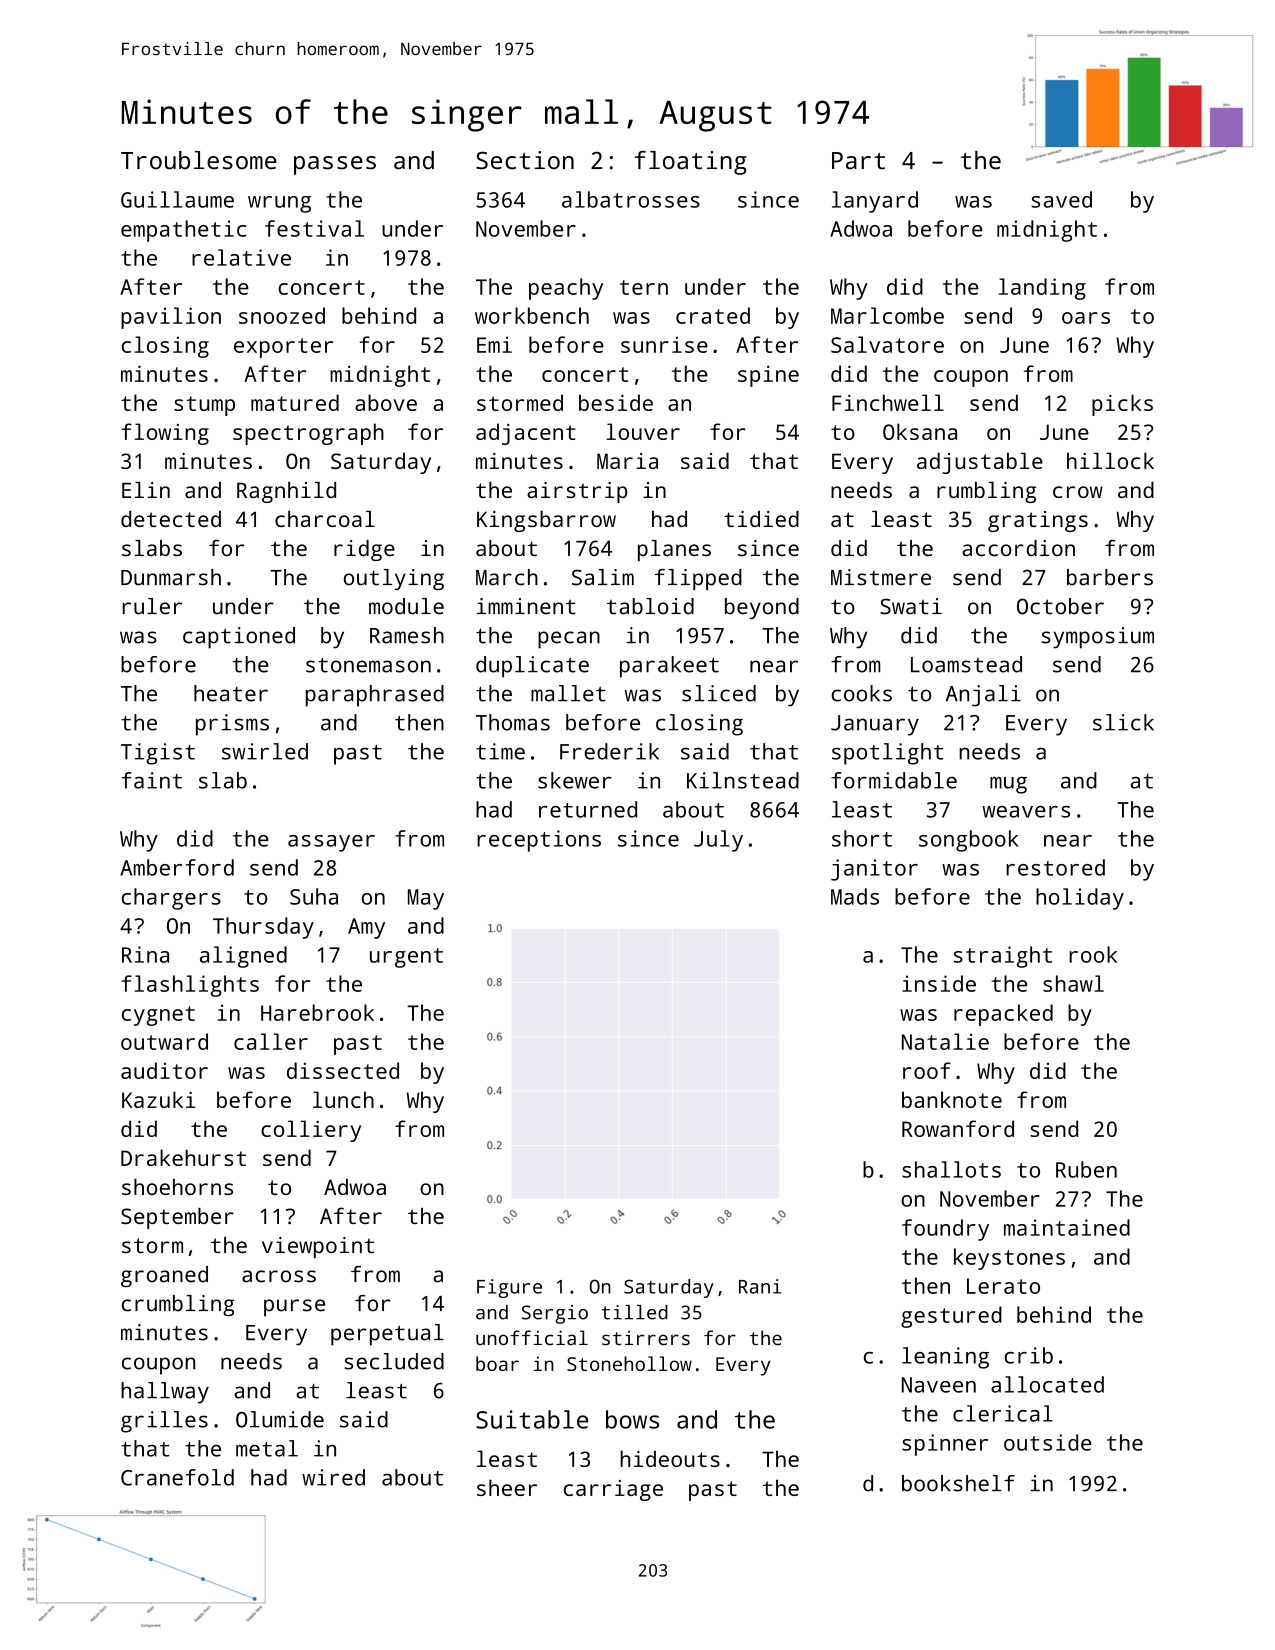 The height and width of the image is (1650, 1275). What do you see at coordinates (525, 160) in the image?
I see `Section` at bounding box center [525, 160].
